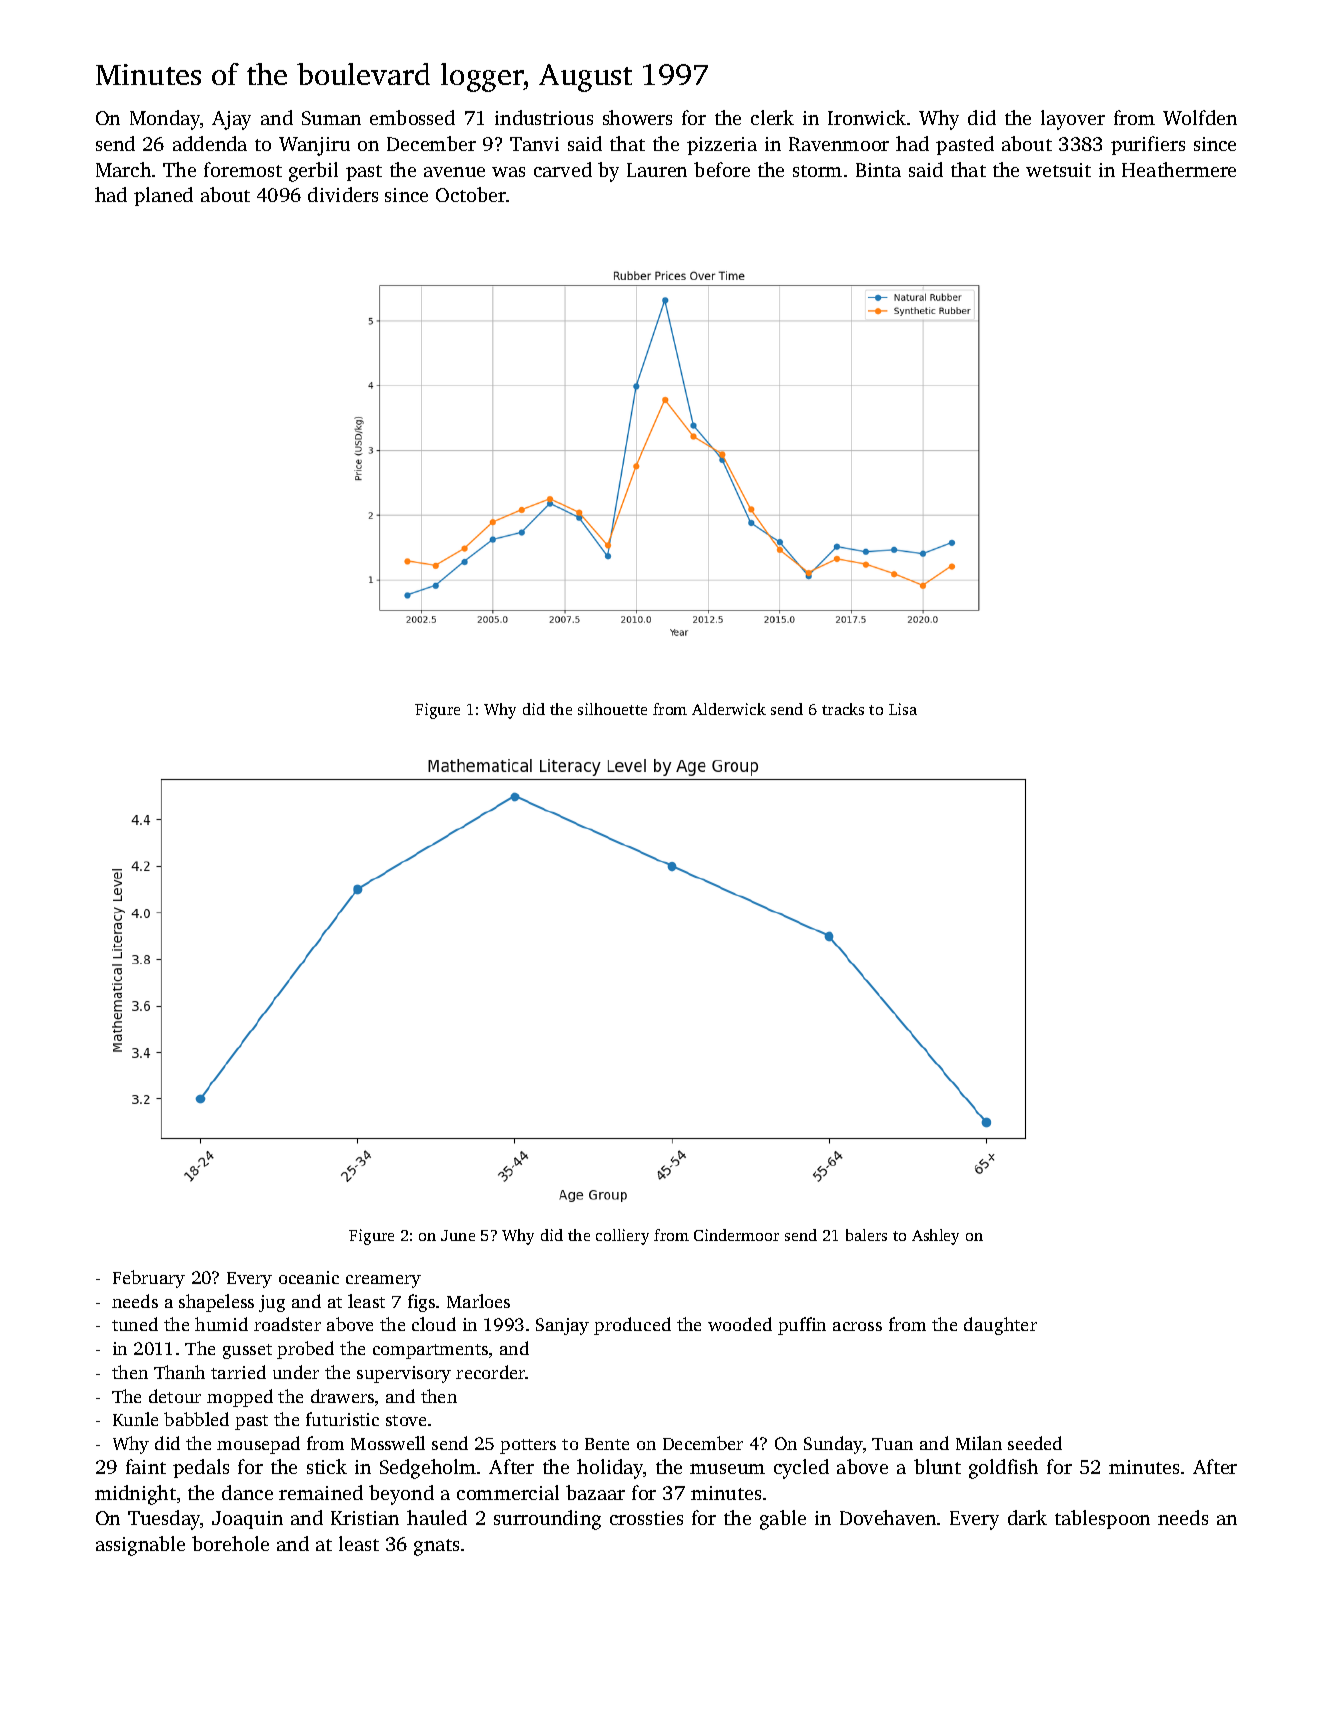  I want to click on gable, so click(783, 1520).
